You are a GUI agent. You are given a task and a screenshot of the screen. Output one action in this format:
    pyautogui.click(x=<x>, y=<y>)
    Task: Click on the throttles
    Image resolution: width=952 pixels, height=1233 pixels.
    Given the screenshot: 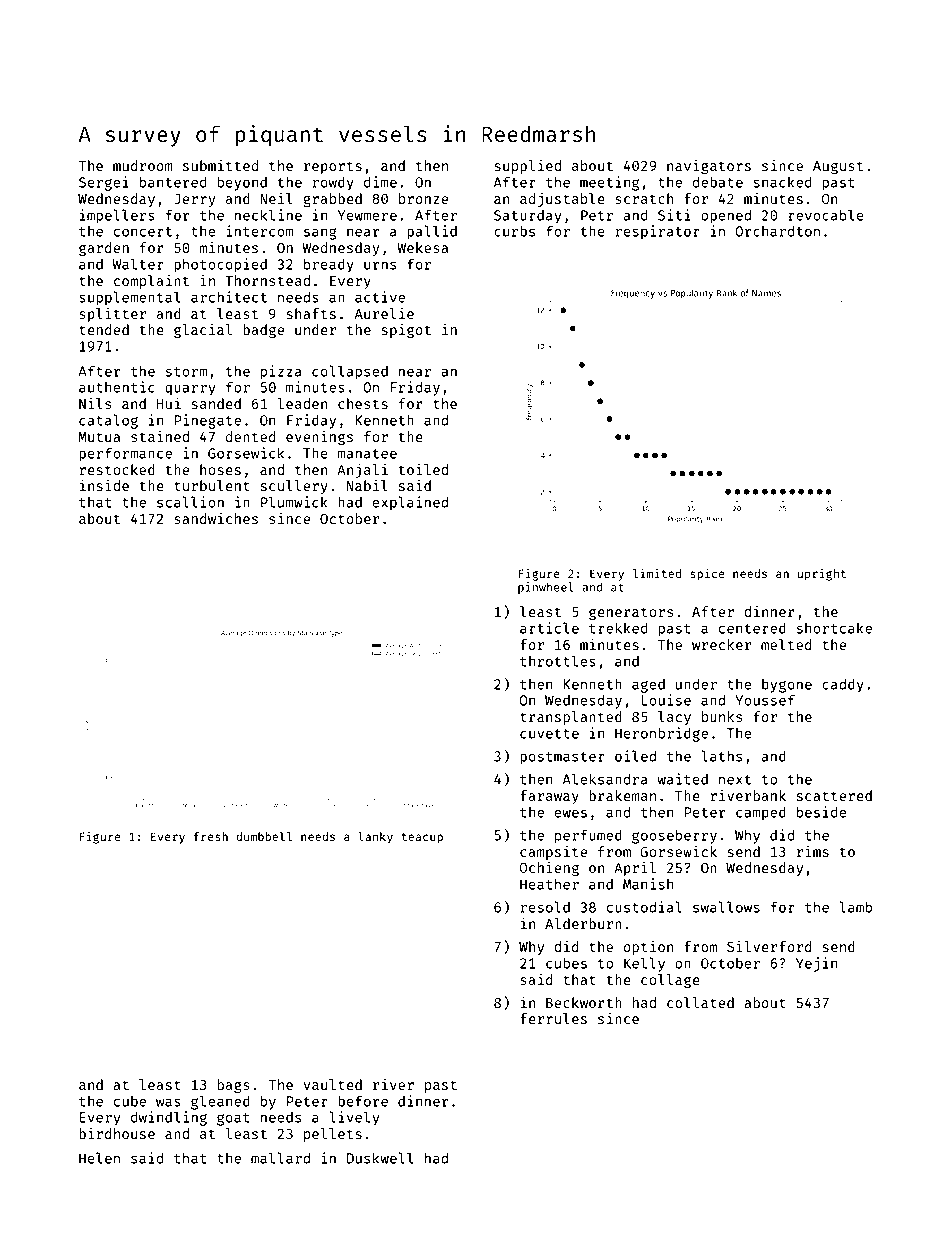 What is the action you would take?
    pyautogui.click(x=558, y=661)
